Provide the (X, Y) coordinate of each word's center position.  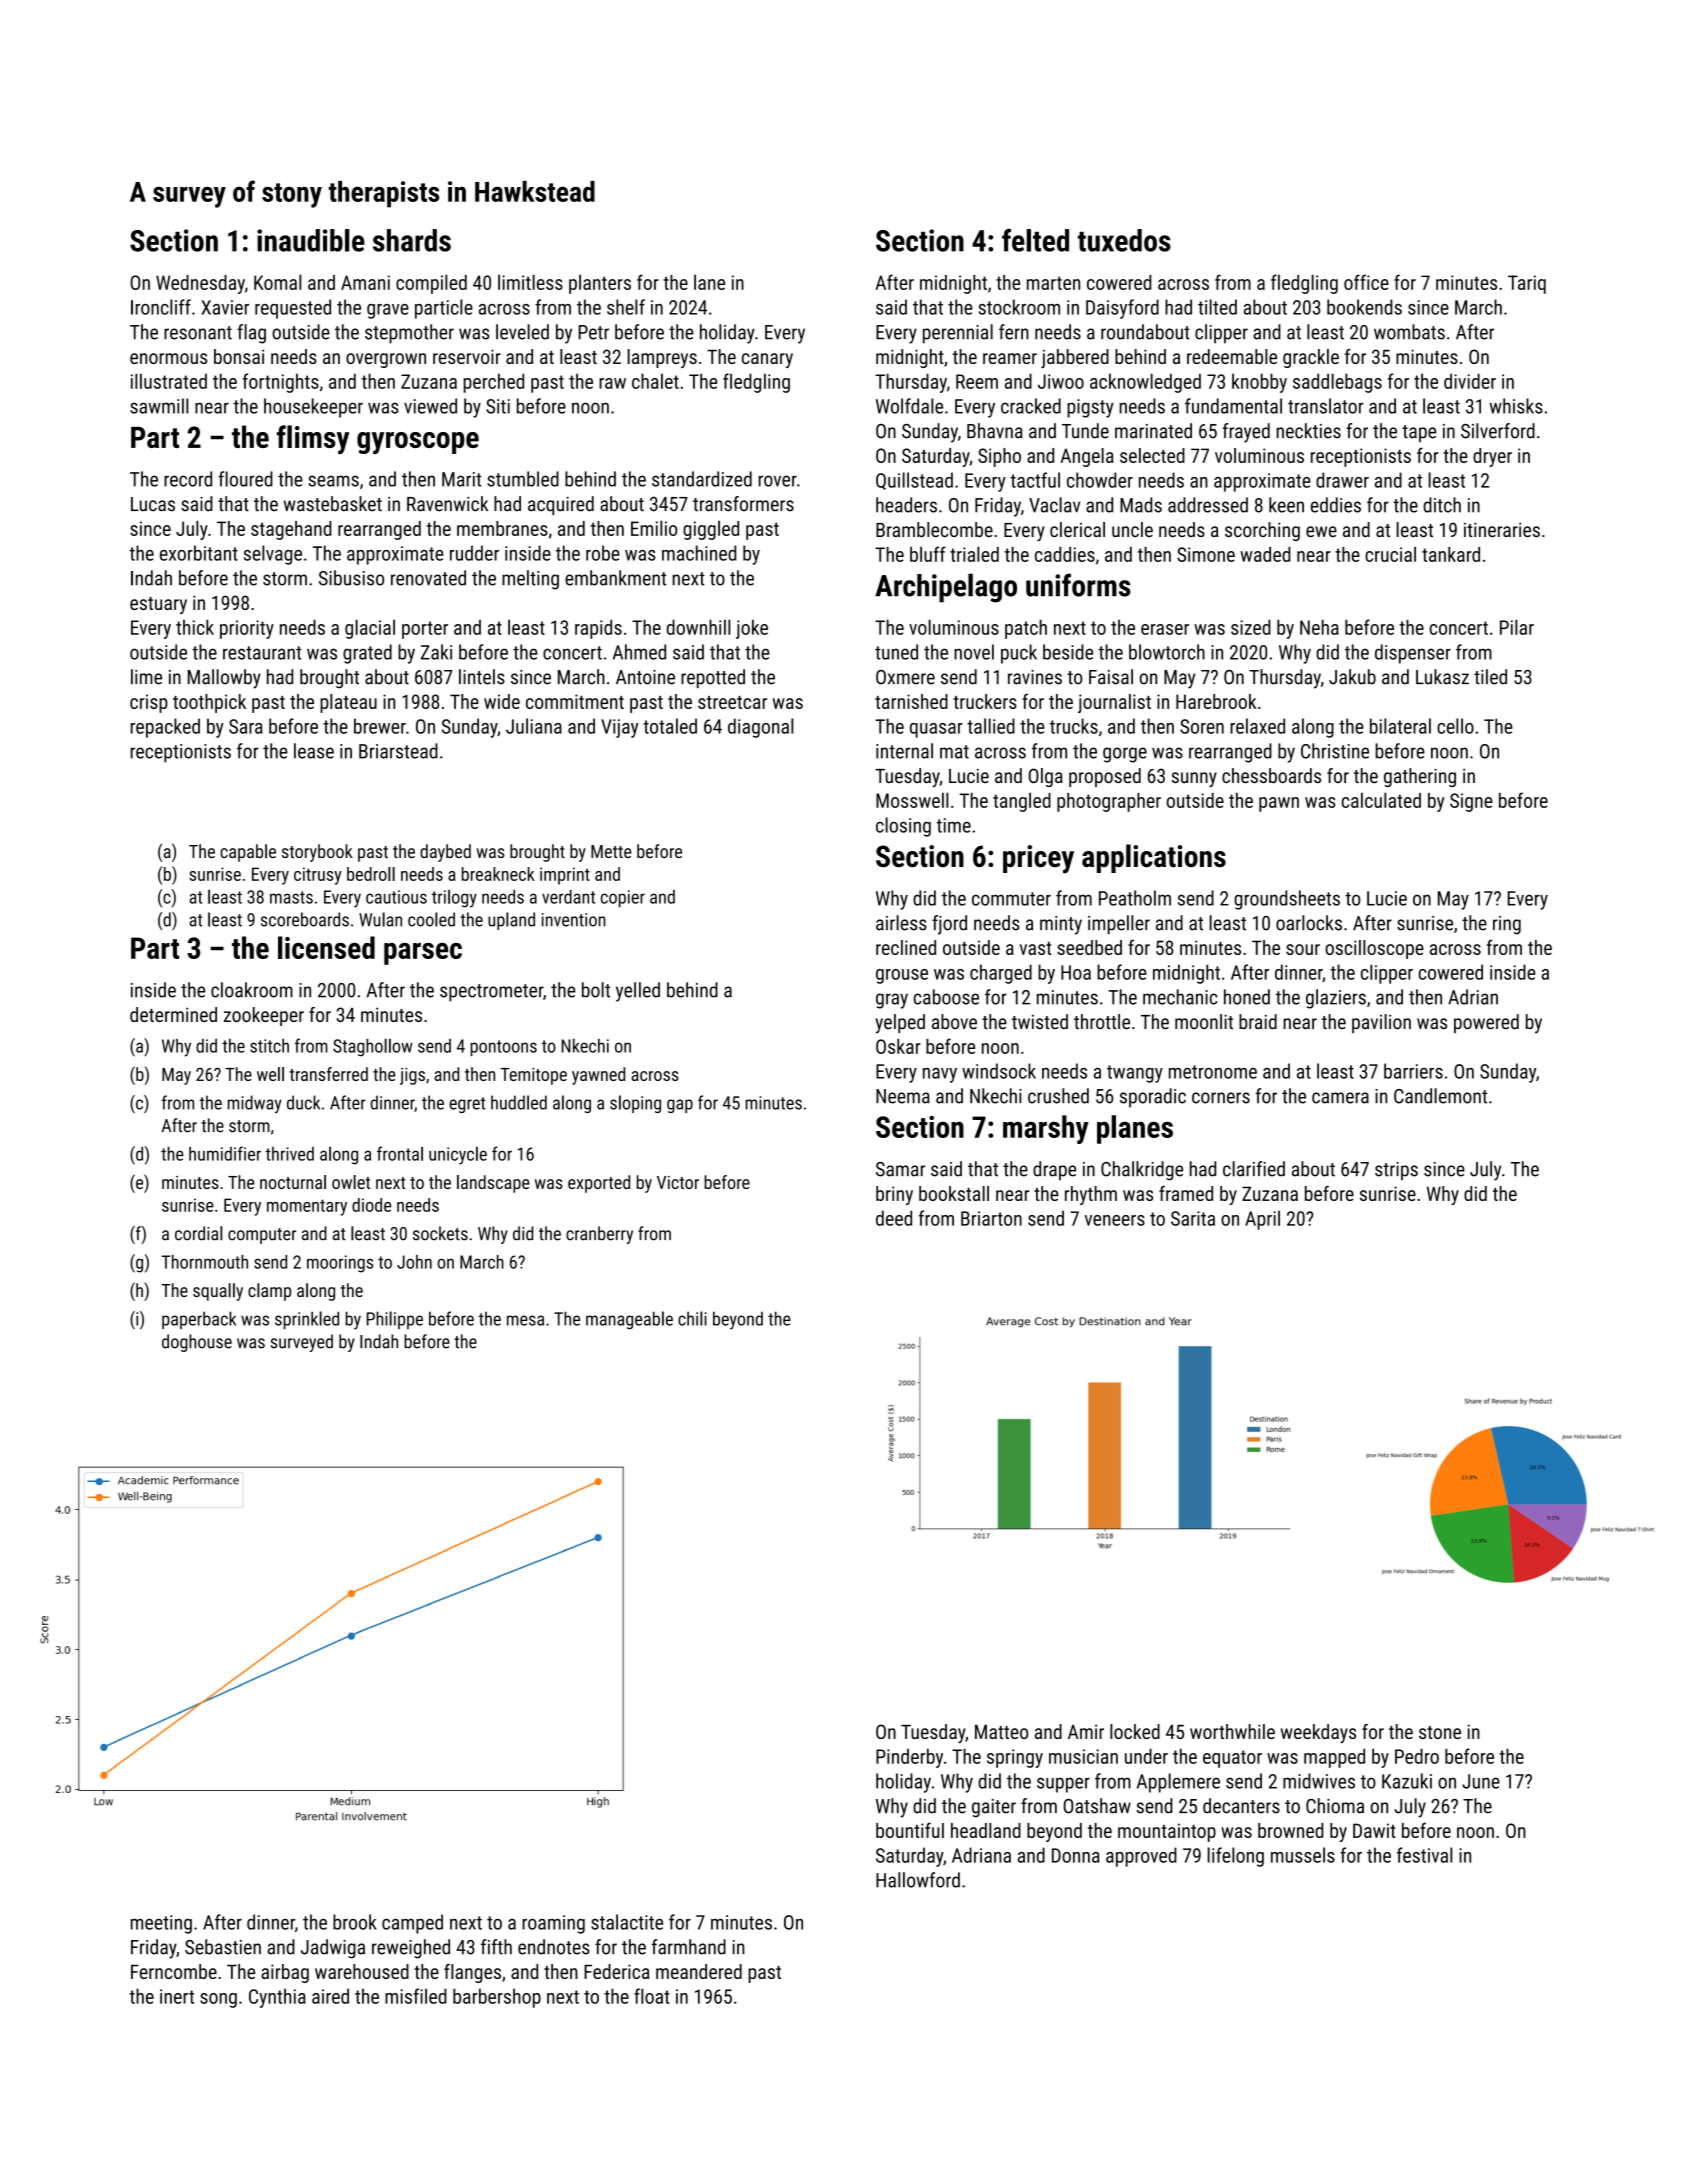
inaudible (311, 240)
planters (600, 284)
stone (1440, 1732)
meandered (699, 1971)
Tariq (1527, 284)
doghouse (197, 1343)
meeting (161, 1924)
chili (692, 1318)
